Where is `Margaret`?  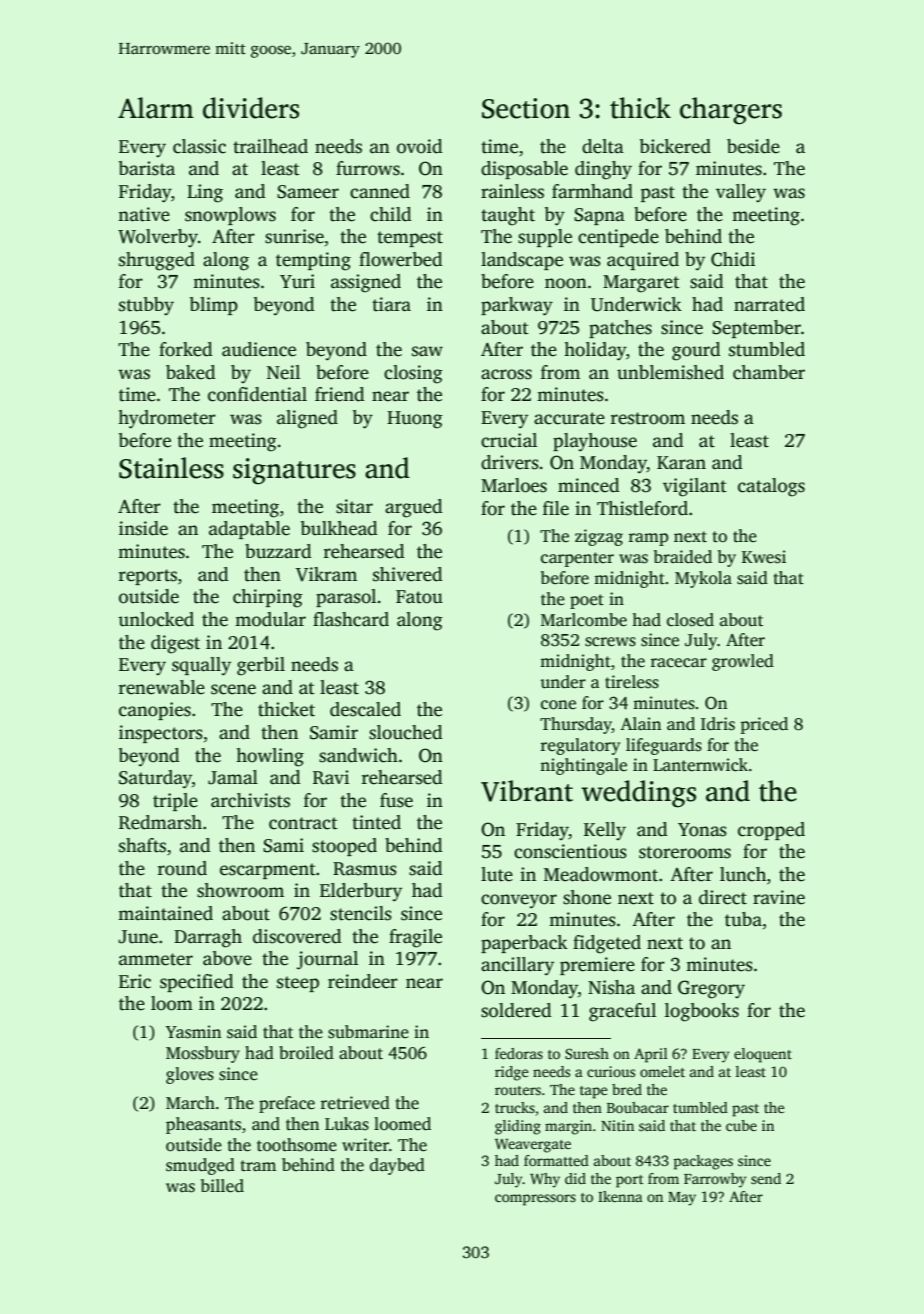
Margaret is located at coordinates (641, 284).
